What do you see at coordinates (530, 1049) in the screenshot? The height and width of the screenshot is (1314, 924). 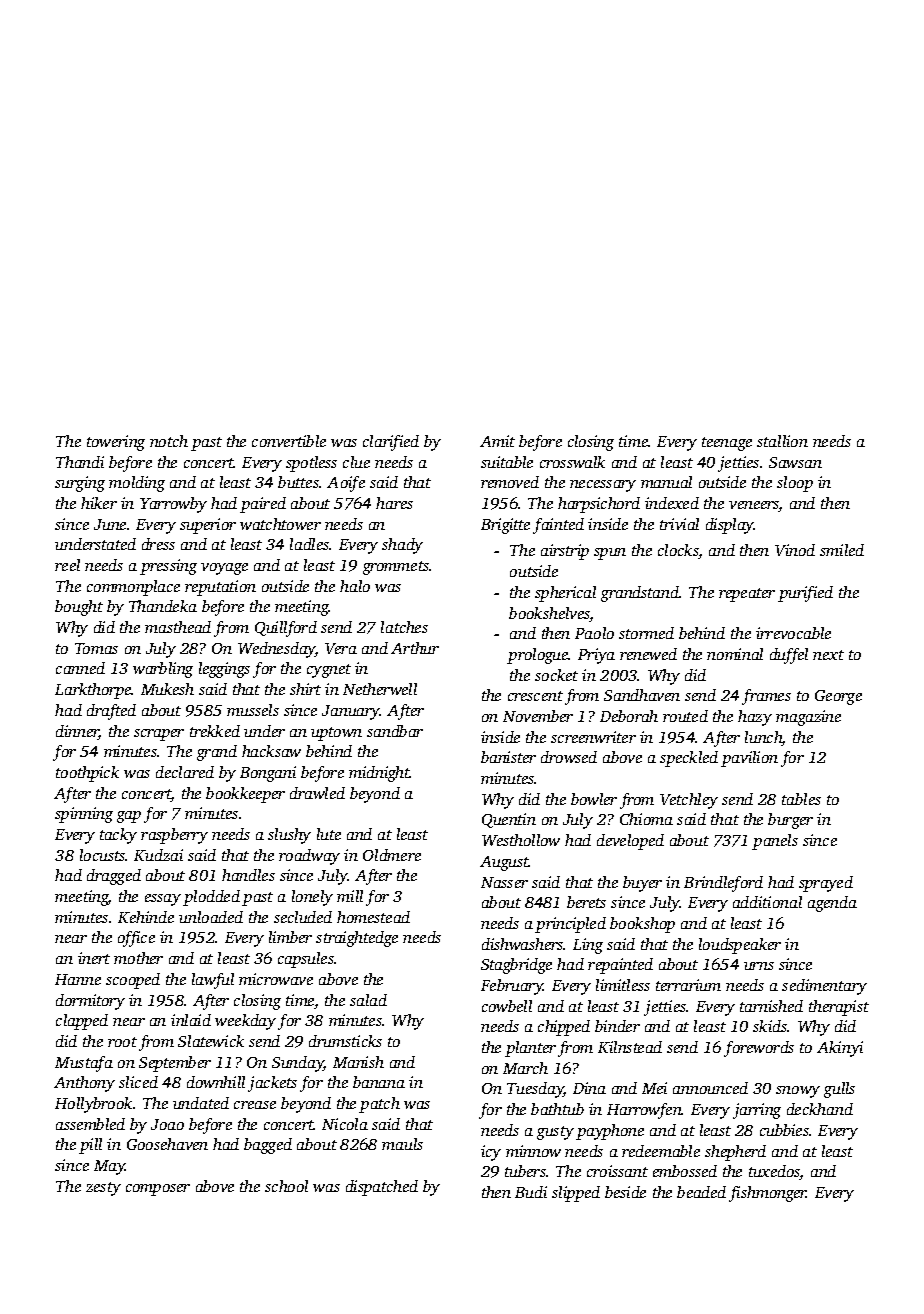 I see `planter` at bounding box center [530, 1049].
